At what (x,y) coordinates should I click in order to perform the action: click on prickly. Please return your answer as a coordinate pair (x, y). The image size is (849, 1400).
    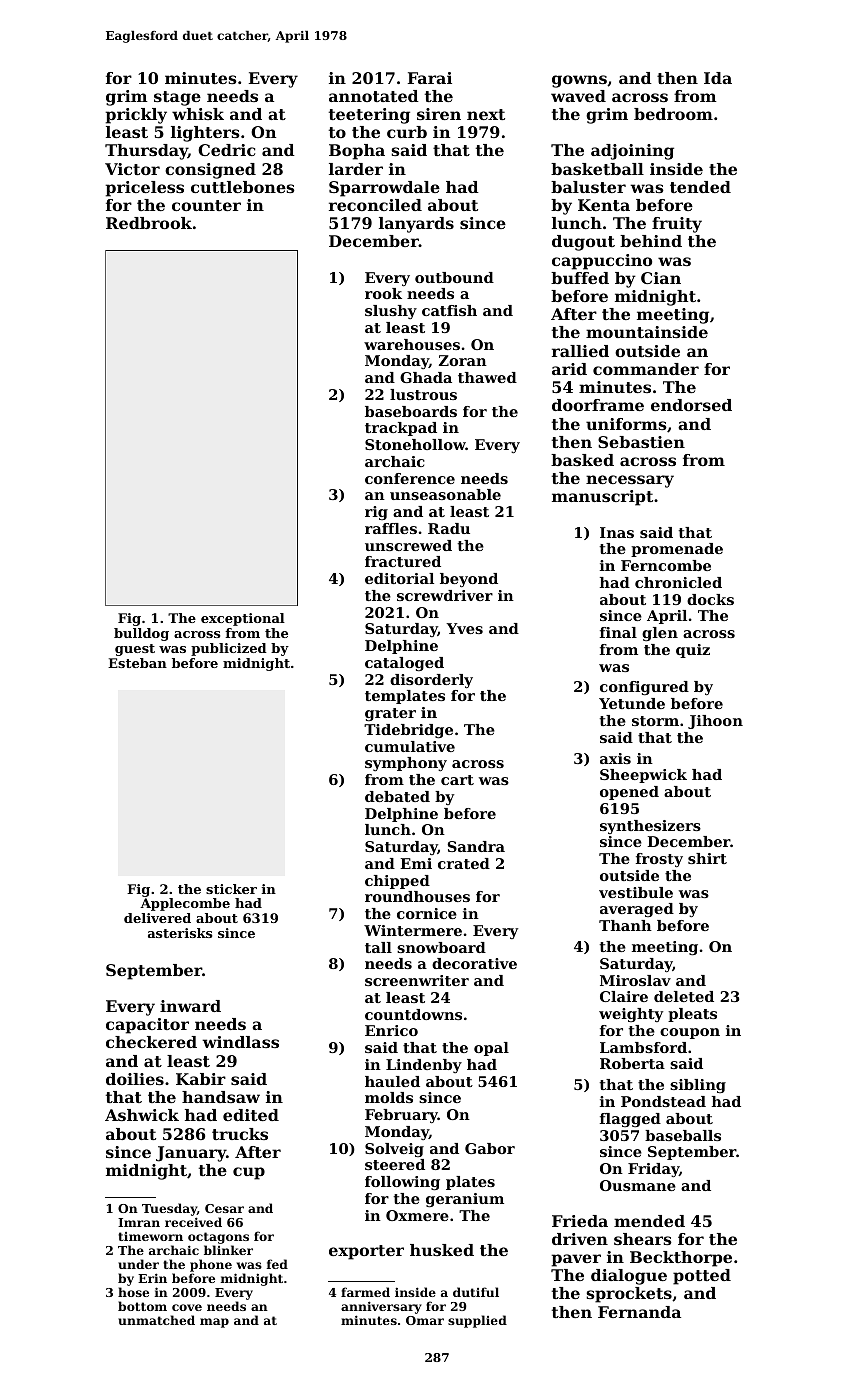
    Looking at the image, I should click on (136, 116).
